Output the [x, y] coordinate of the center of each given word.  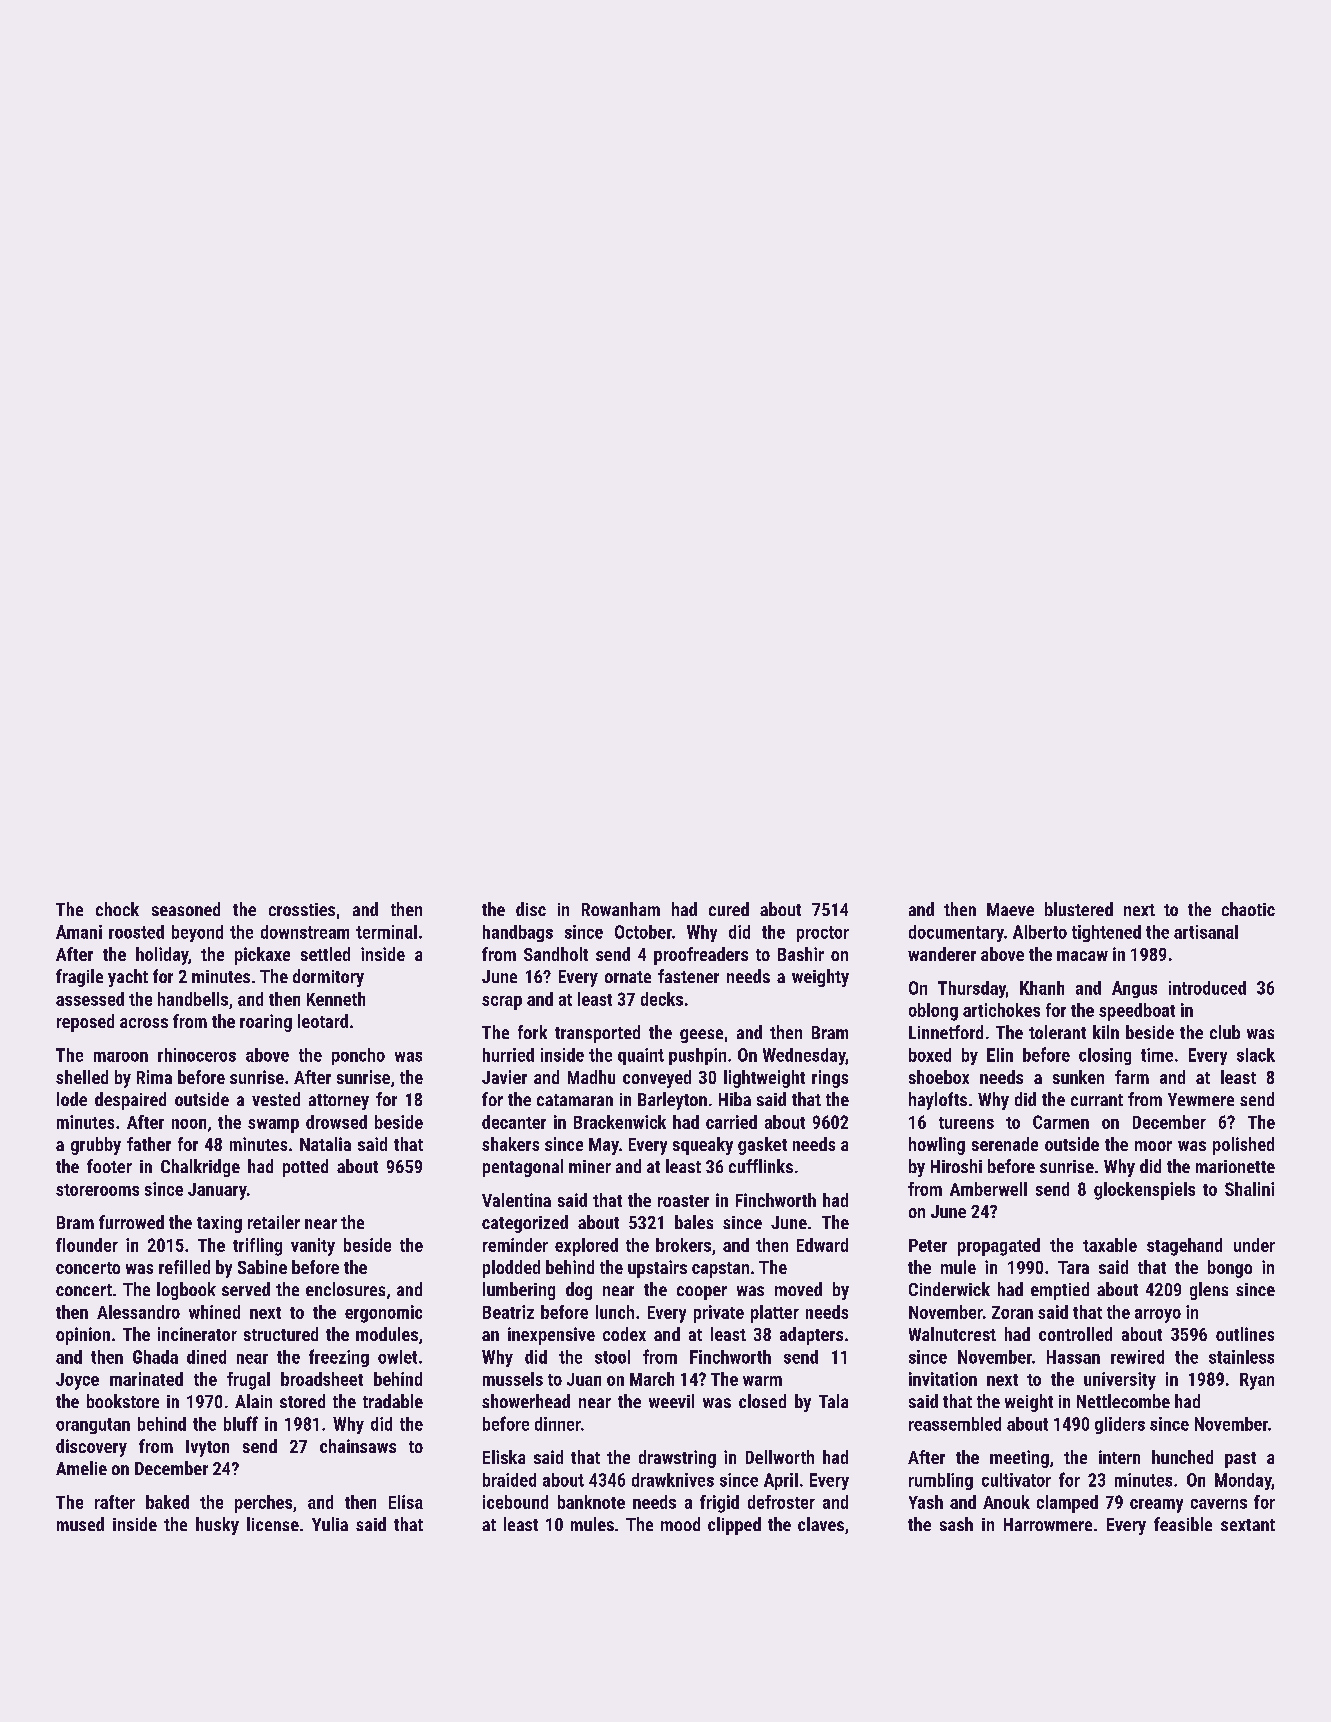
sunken [1078, 1077]
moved [798, 1289]
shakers [510, 1144]
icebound [515, 1502]
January [217, 1191]
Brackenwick [620, 1122]
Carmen [1061, 1122]
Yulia [330, 1524]
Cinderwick [949, 1289]
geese [701, 1036]
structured [281, 1334]
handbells [193, 999]
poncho [358, 1056]
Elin [1000, 1055]
